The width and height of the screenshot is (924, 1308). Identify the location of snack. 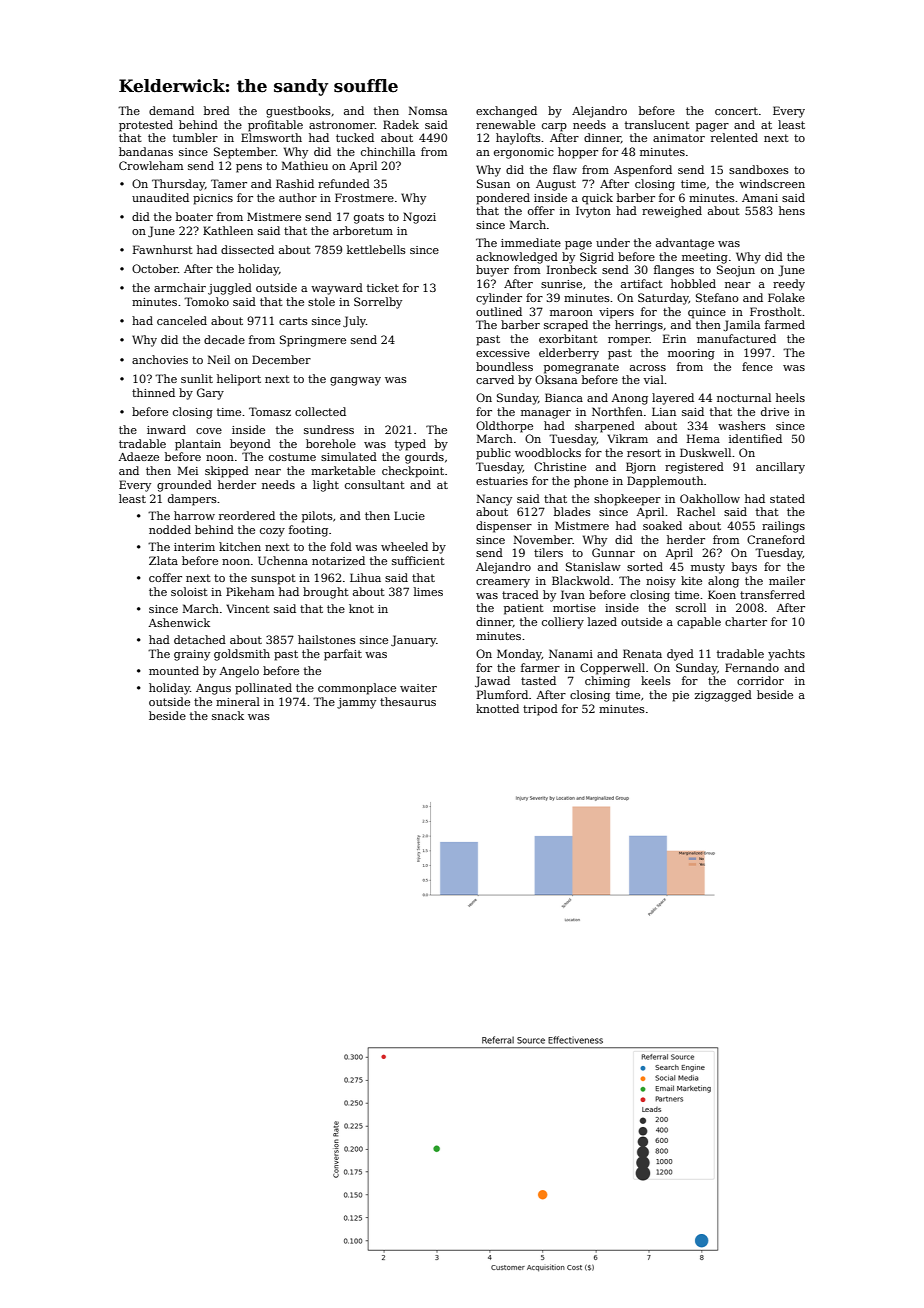
(228, 715).
